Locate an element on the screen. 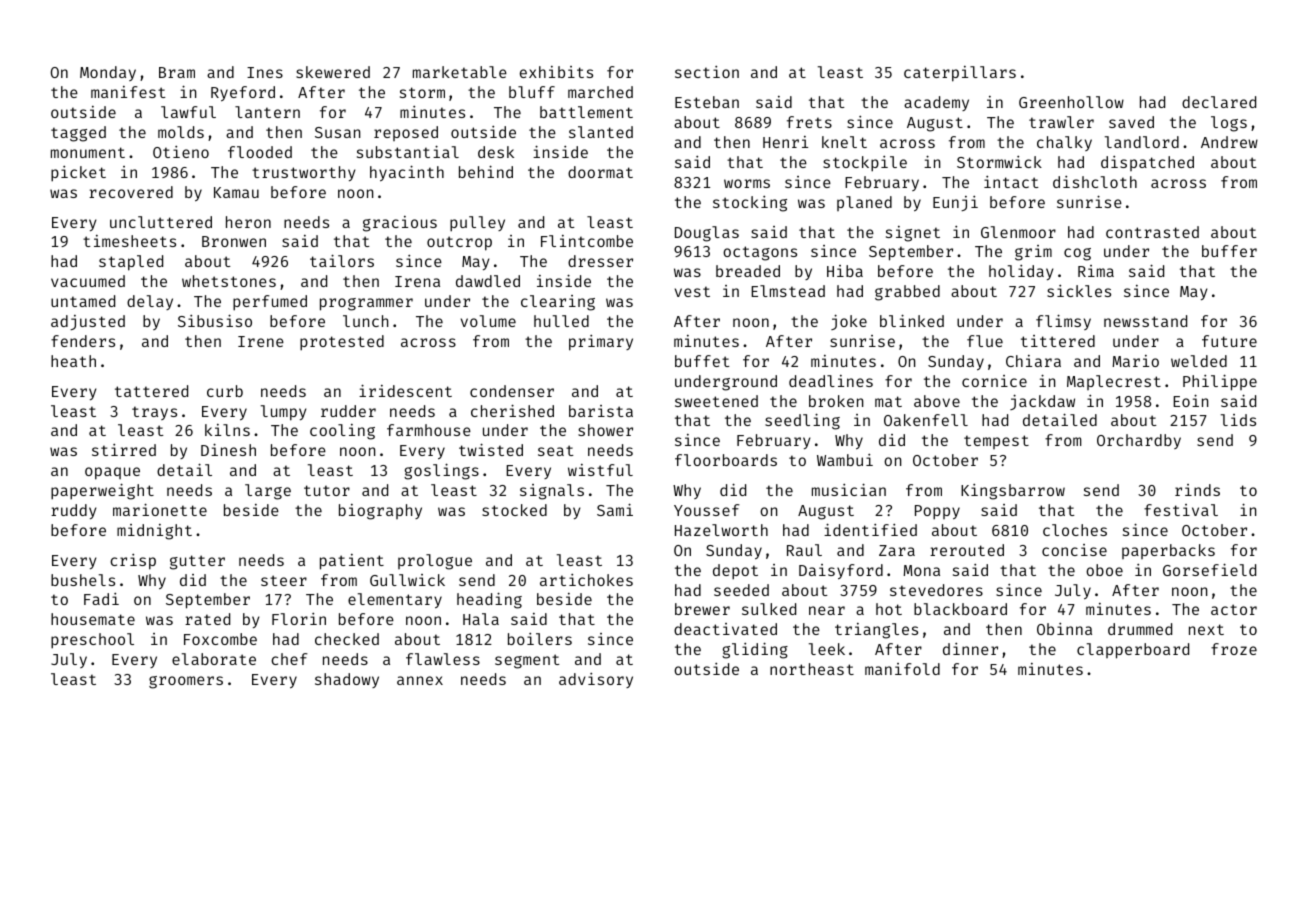 The image size is (1308, 924). Eunji is located at coordinates (955, 203).
